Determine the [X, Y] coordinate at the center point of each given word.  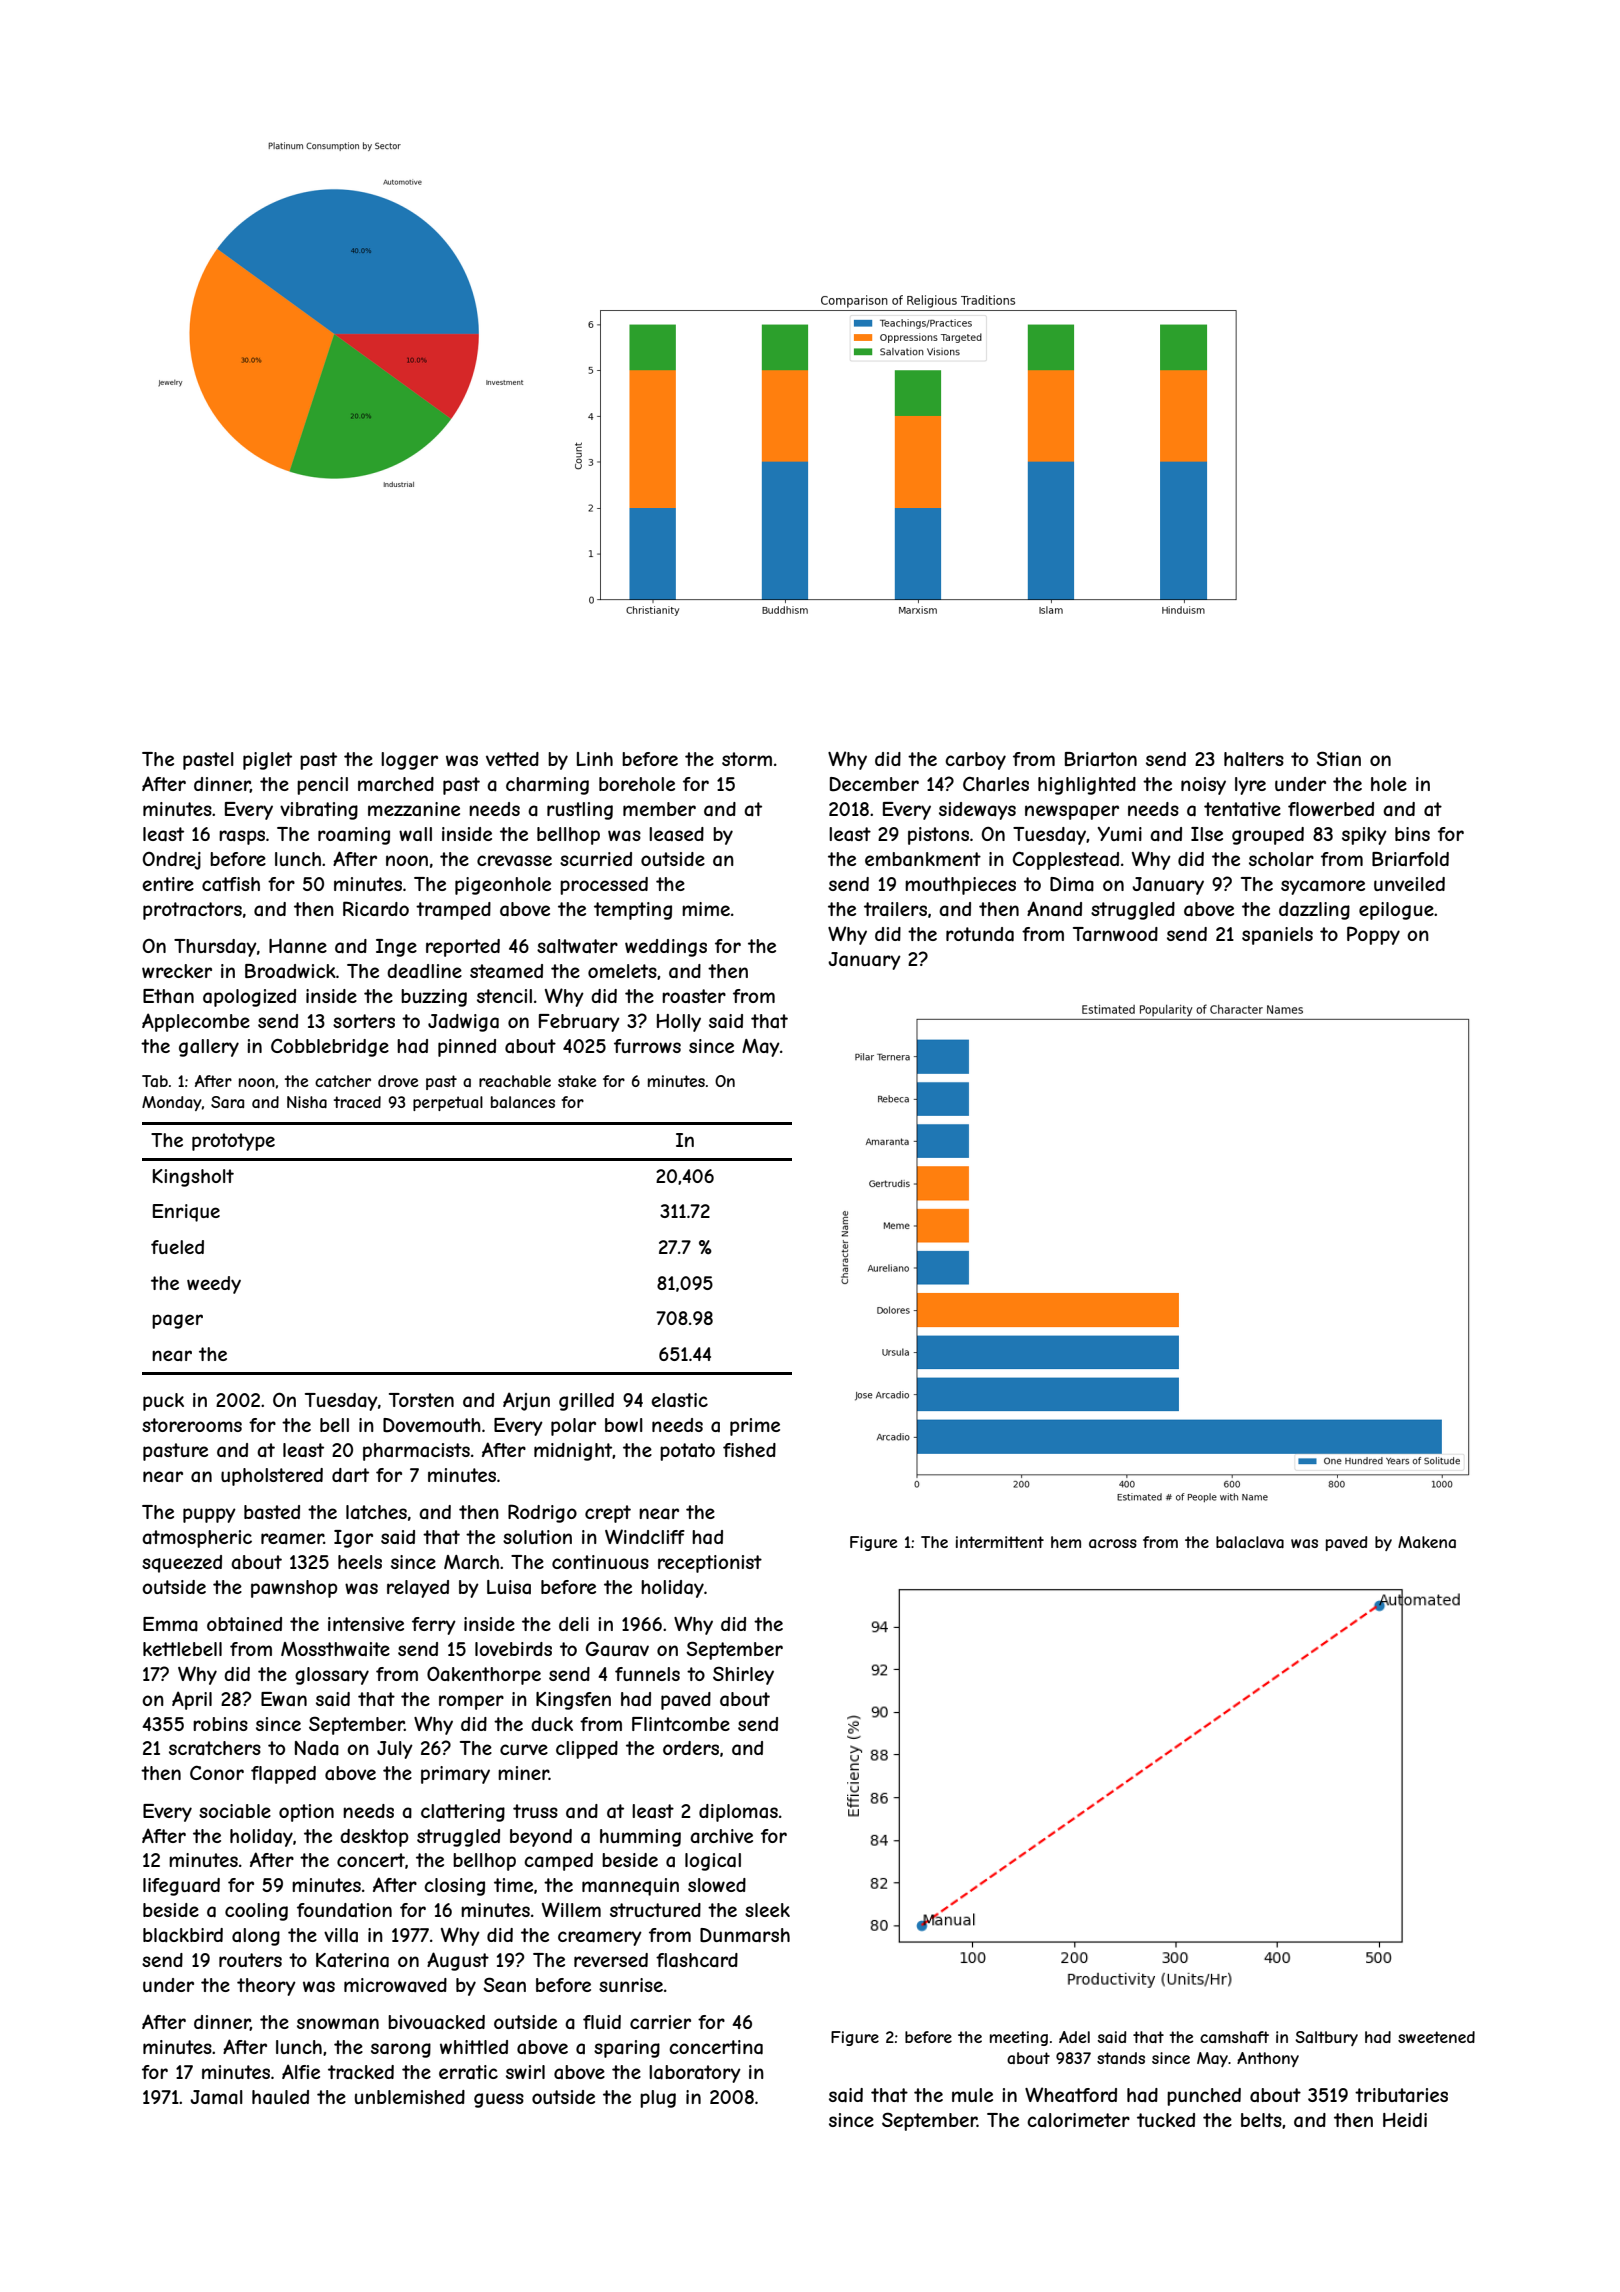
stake [577, 1081]
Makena [1427, 1542]
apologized [249, 998]
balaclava [1250, 1542]
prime [755, 1427]
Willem [571, 1909]
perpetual [448, 1103]
